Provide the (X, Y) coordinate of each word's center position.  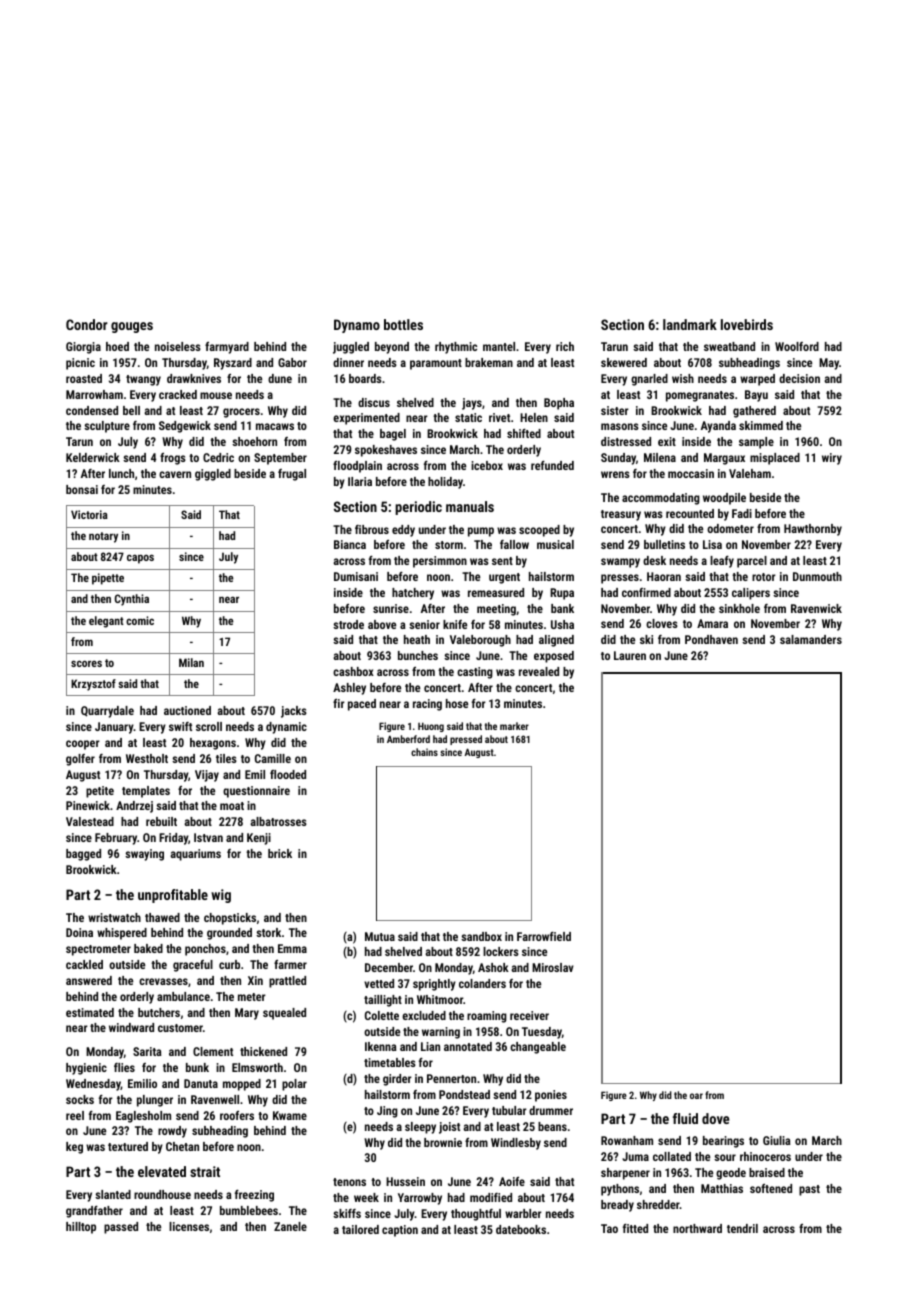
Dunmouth (817, 576)
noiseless (178, 346)
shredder (658, 1204)
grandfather (94, 1212)
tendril (742, 1228)
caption (400, 1231)
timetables (390, 1062)
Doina (79, 932)
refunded (552, 465)
